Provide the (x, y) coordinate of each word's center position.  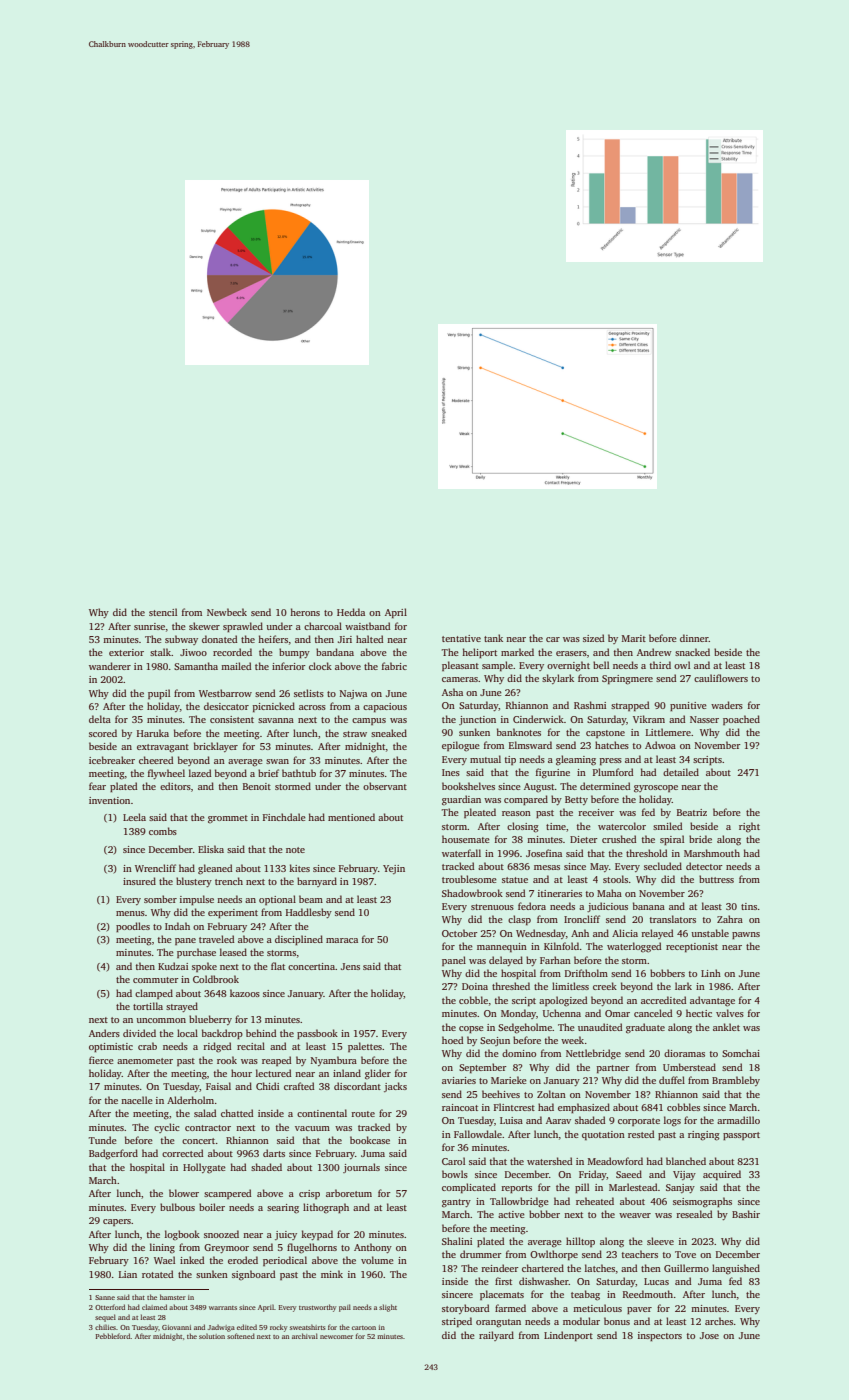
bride (700, 839)
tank (493, 638)
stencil (163, 612)
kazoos (245, 993)
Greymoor (226, 1248)
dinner (694, 638)
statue (515, 880)
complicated (469, 1188)
